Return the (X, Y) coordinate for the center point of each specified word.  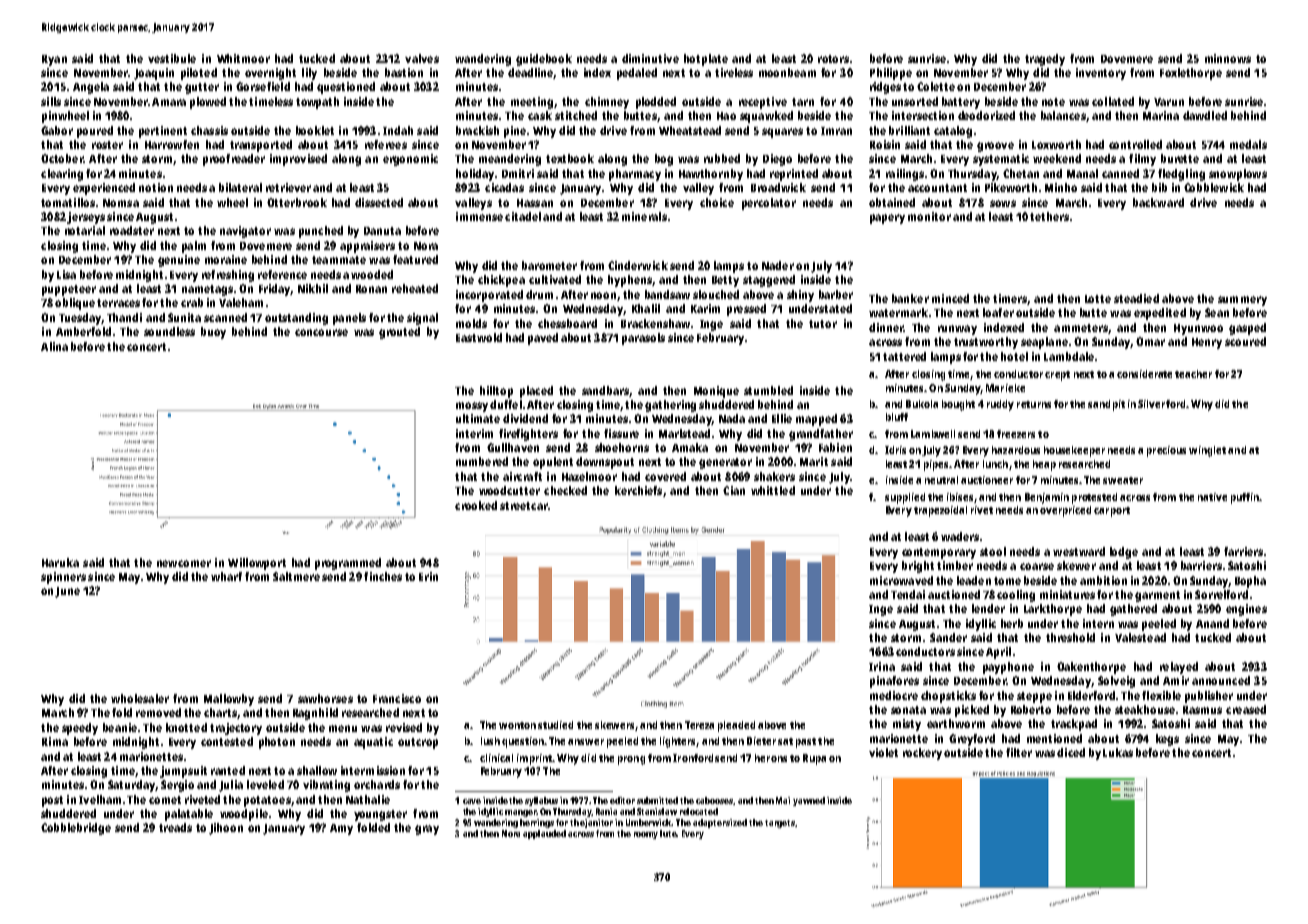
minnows (1228, 58)
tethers (1049, 216)
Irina (882, 666)
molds (471, 323)
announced (1221, 680)
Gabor (57, 130)
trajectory (236, 729)
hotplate (706, 60)
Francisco (397, 698)
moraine (226, 259)
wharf (226, 576)
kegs (1167, 740)
